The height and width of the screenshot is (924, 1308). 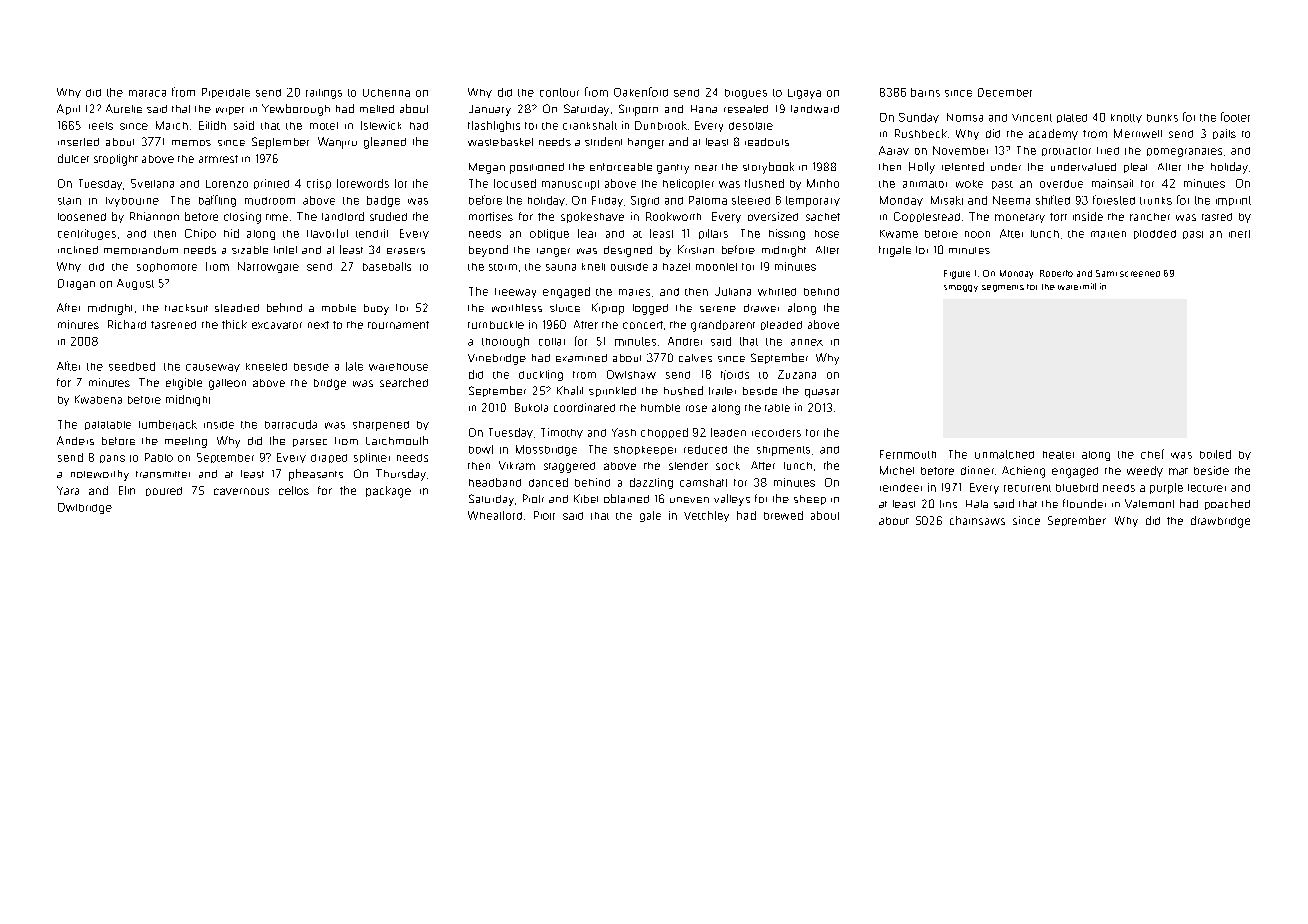 I want to click on gale, so click(x=650, y=516).
